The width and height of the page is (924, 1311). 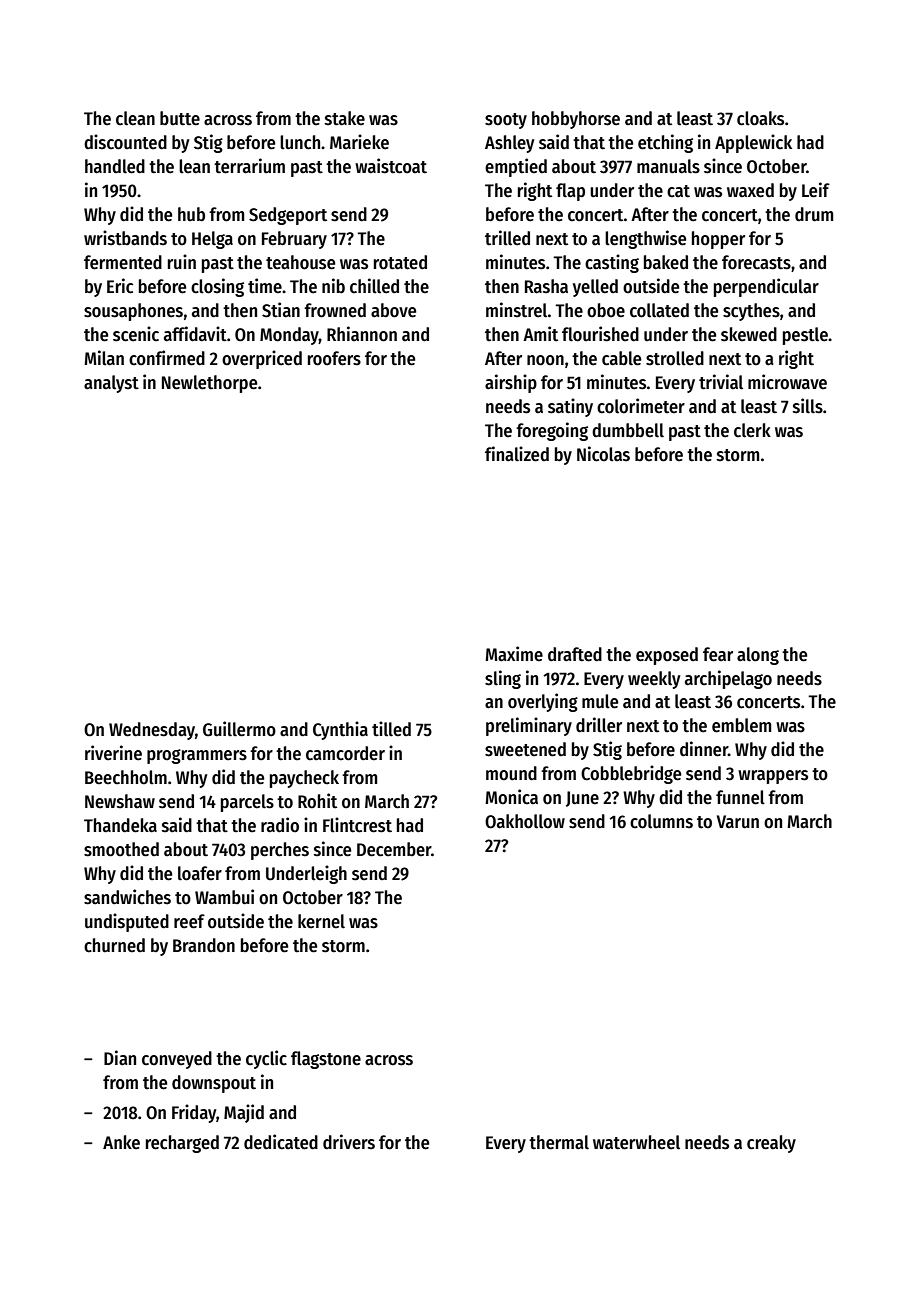 What do you see at coordinates (517, 454) in the page?
I see `finalized` at bounding box center [517, 454].
